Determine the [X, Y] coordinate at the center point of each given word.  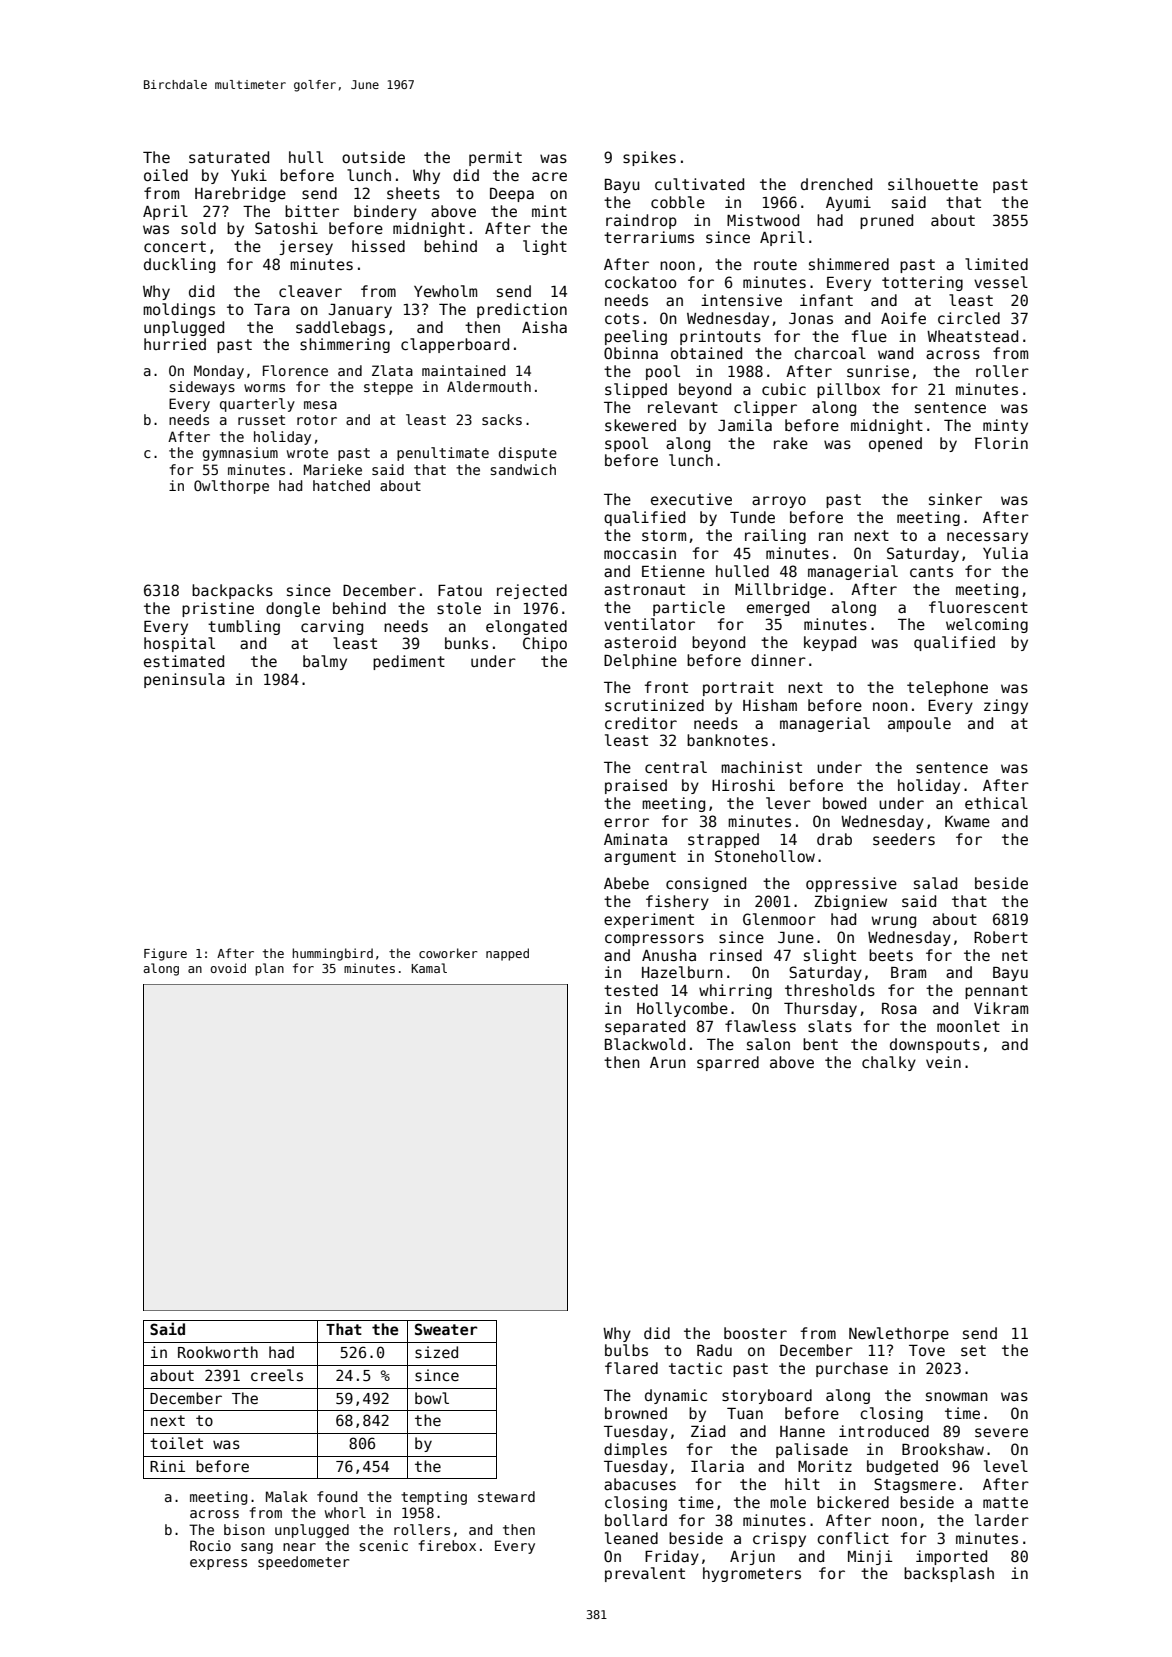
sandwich [523, 469]
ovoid [228, 968]
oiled [166, 175]
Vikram [1001, 1008]
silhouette [933, 184]
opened [895, 444]
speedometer [303, 1563]
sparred [728, 1063]
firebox [447, 1545]
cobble [678, 202]
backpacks [232, 591]
